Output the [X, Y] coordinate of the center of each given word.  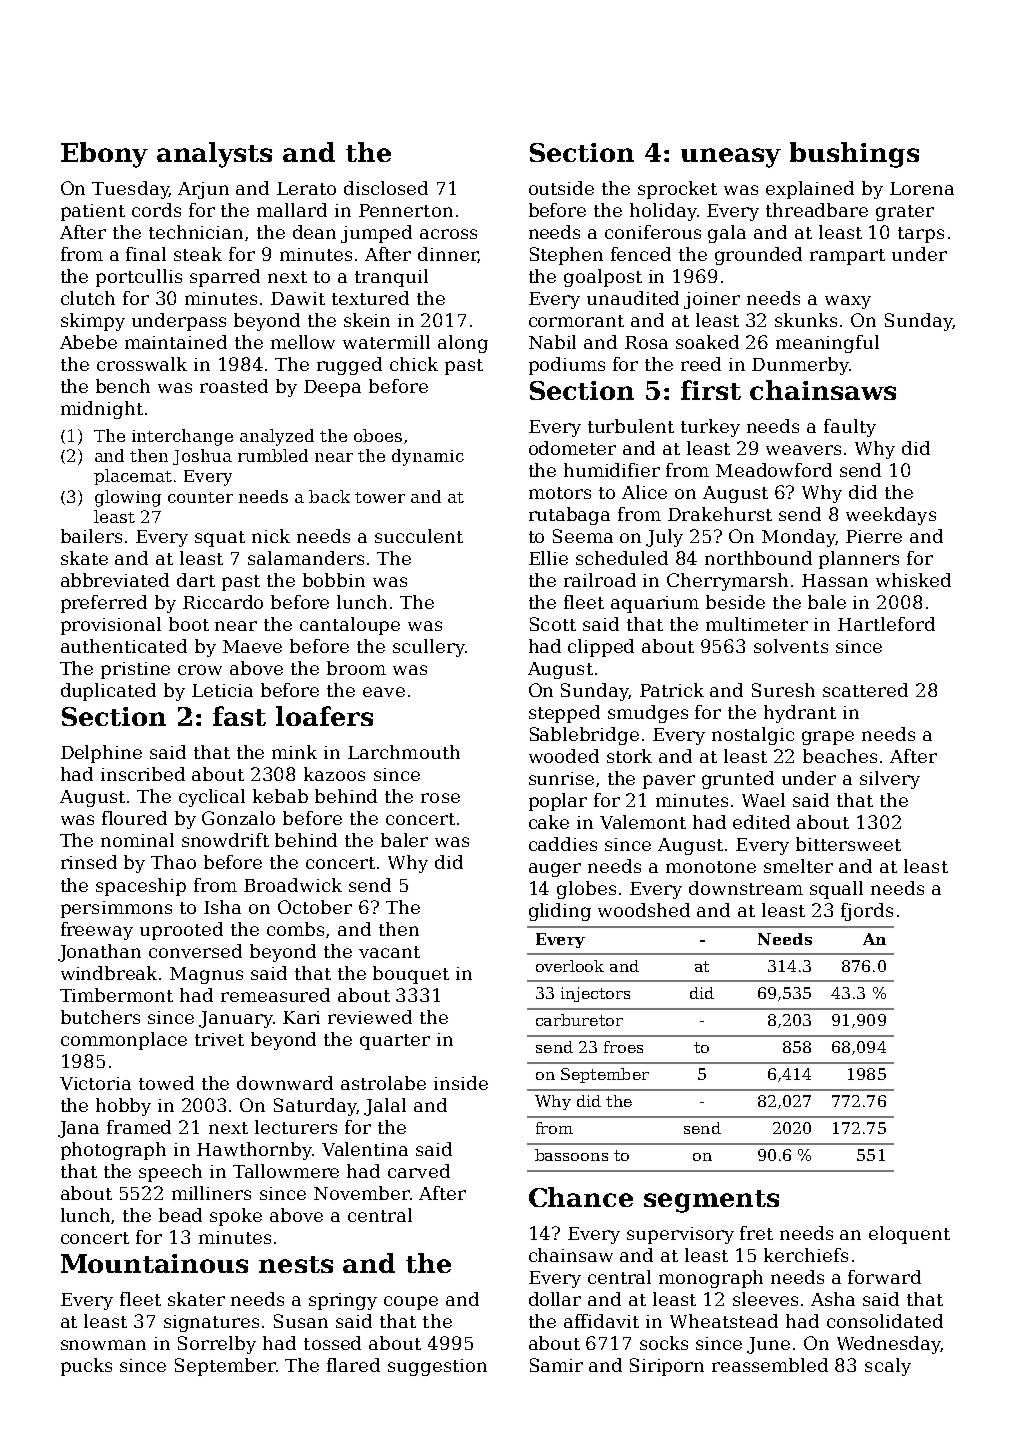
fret [756, 1233]
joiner [712, 300]
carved [419, 1171]
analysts [214, 155]
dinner [448, 255]
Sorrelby [217, 1345]
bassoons [571, 1155]
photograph [113, 1151]
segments [711, 1201]
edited [761, 822]
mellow [303, 342]
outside [561, 188]
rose [440, 798]
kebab [280, 796]
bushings [854, 155]
